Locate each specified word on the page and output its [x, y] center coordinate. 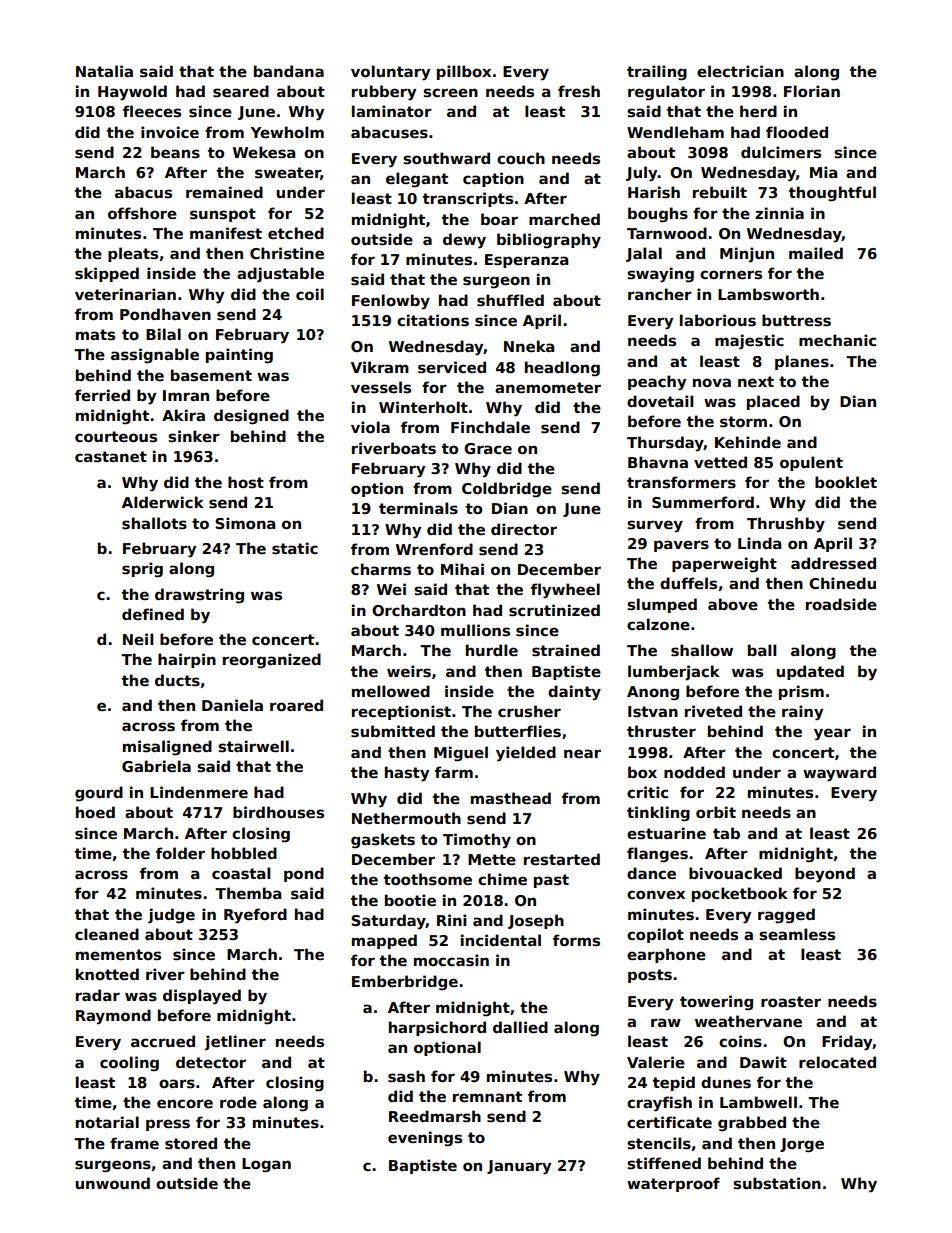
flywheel [565, 591]
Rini [452, 920]
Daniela [232, 705]
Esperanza [526, 261]
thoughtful [832, 194]
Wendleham [675, 132]
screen [450, 92]
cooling [129, 1064]
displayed [202, 997]
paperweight [724, 564]
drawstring [199, 595]
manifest [226, 233]
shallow [702, 650]
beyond [825, 875]
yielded [526, 754]
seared [241, 91]
